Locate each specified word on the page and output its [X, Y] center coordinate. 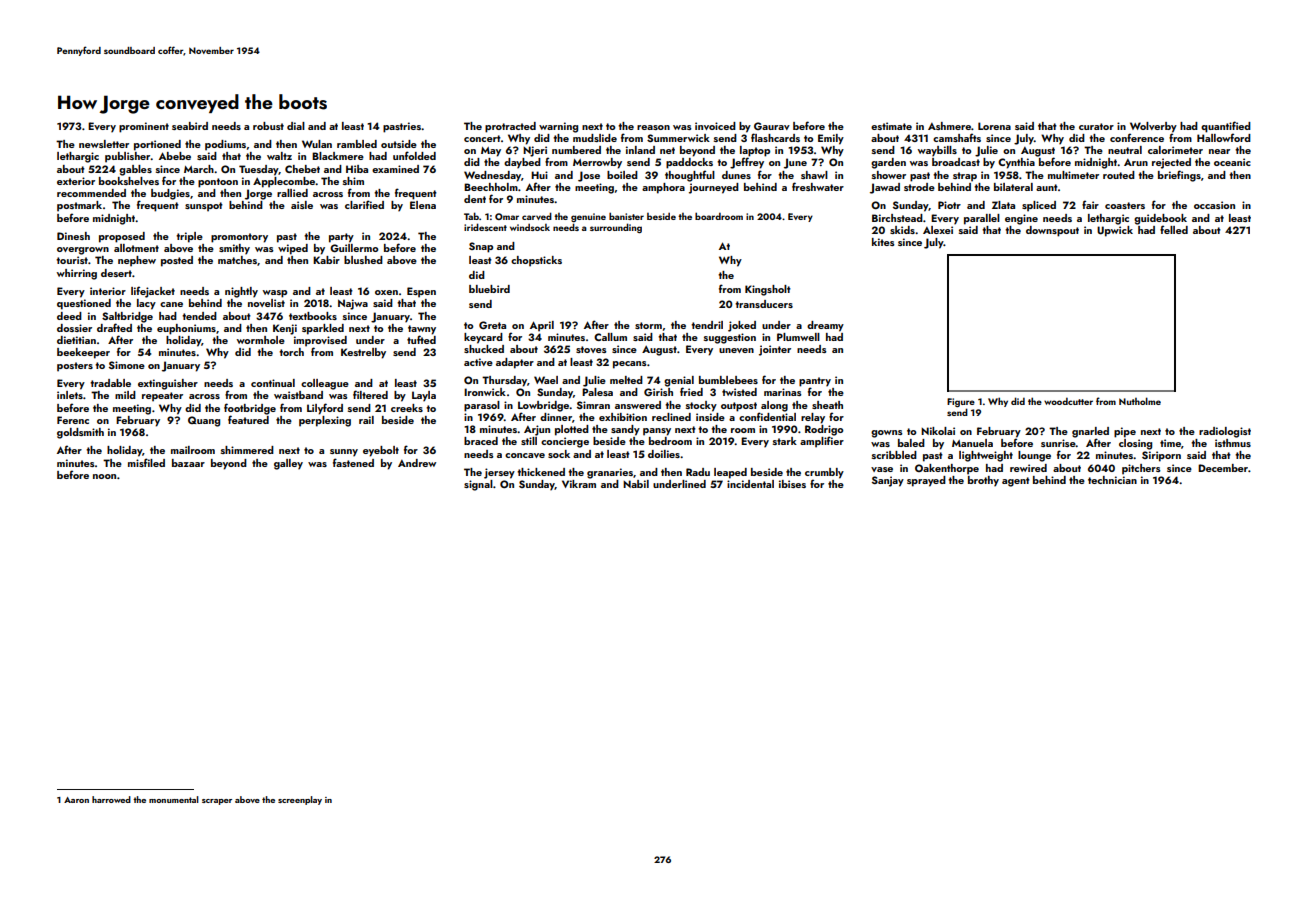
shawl [814, 175]
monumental [174, 799]
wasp [275, 294]
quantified [1226, 127]
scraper [217, 802]
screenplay [300, 800]
